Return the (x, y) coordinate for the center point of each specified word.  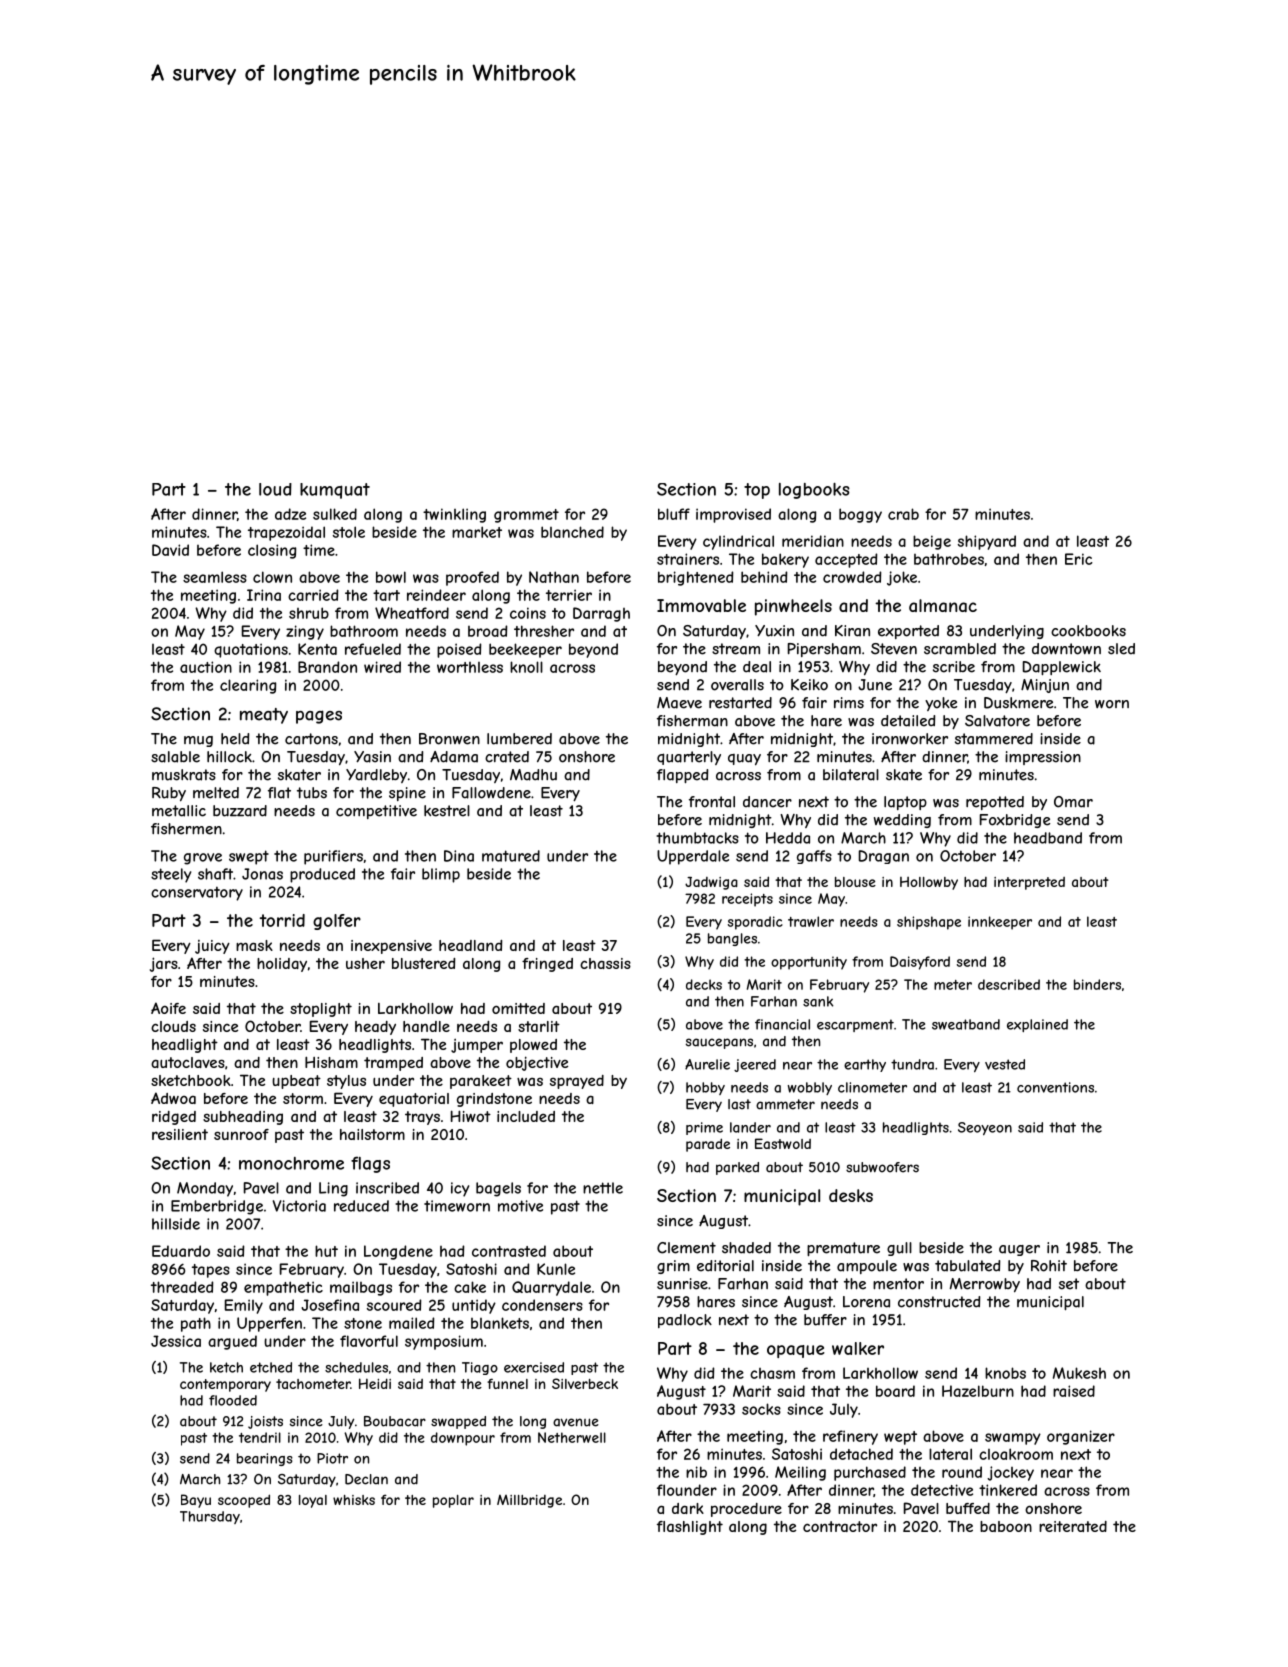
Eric (1079, 559)
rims (849, 703)
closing (272, 551)
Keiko (809, 685)
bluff (674, 514)
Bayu (196, 1501)
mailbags (361, 1288)
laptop (905, 803)
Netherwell (572, 1437)
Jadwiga (711, 883)
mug (198, 741)
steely (171, 875)
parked (737, 1168)
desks (851, 1195)
